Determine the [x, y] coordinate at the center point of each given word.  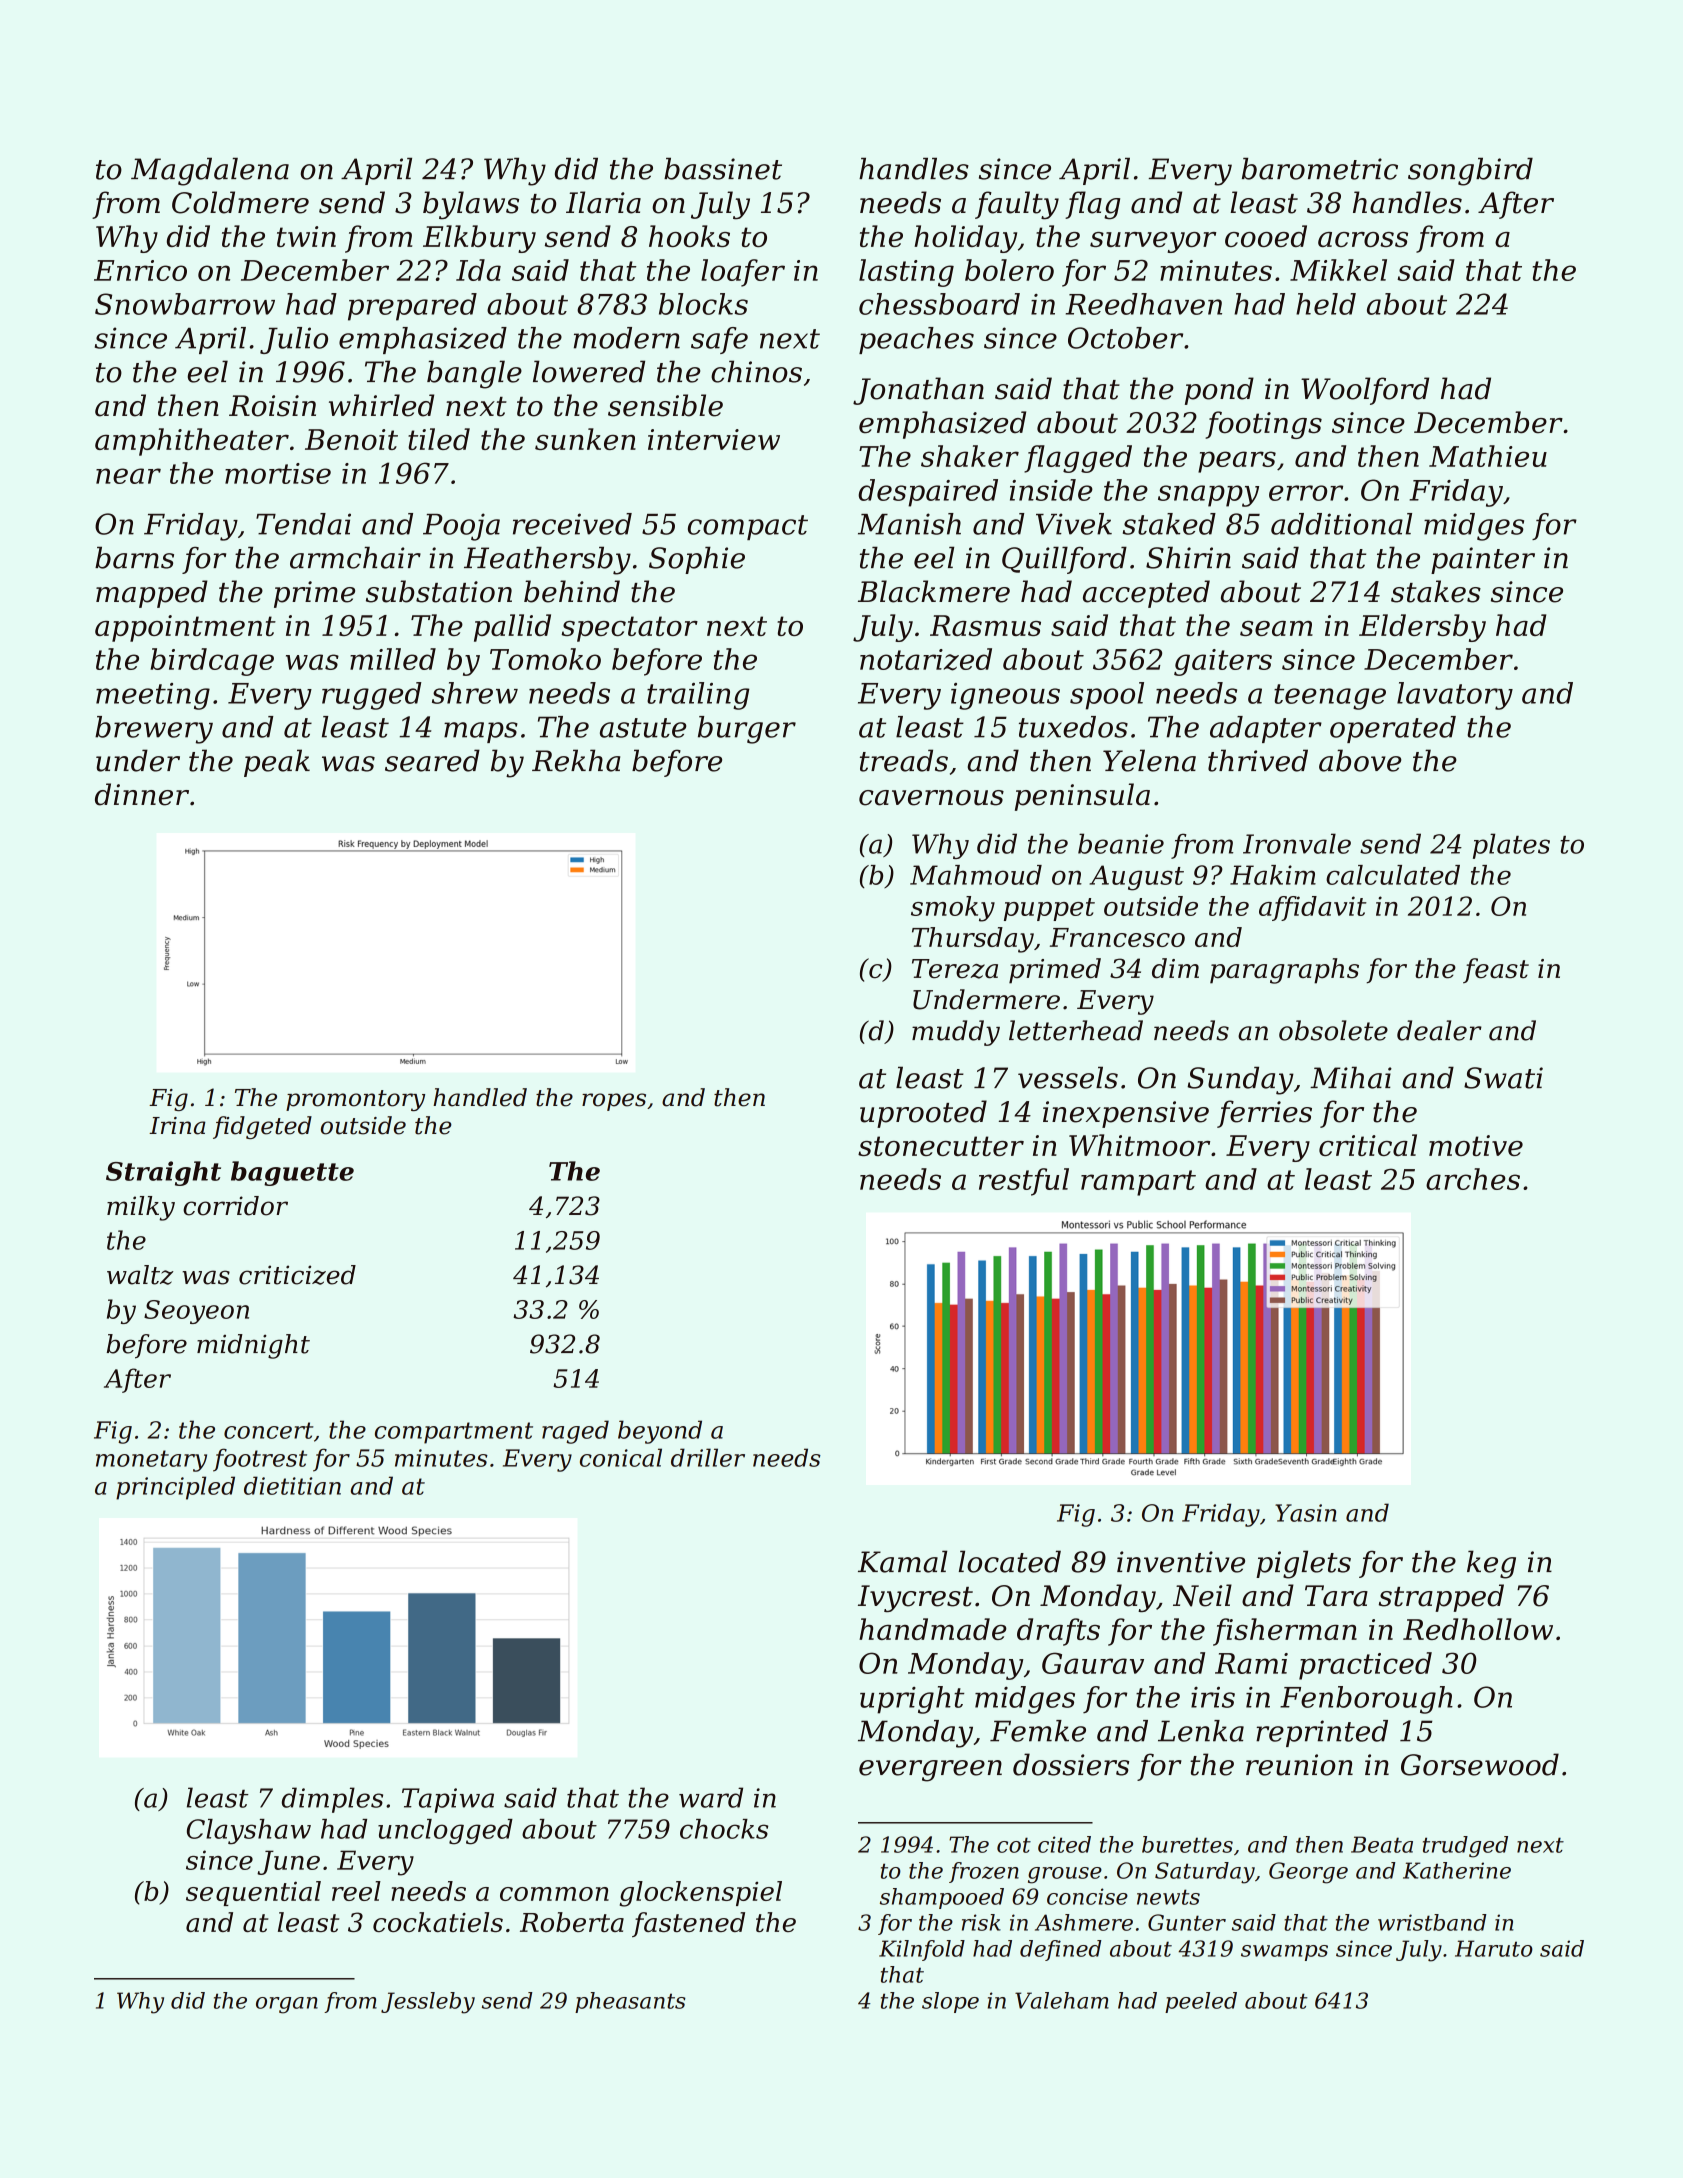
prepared [412, 307]
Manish [909, 524]
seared [432, 760]
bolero [1009, 270]
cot [1014, 1845]
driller [708, 1457]
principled [175, 1488]
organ [287, 2005]
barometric [1320, 169]
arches [1473, 1179]
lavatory [1455, 696]
